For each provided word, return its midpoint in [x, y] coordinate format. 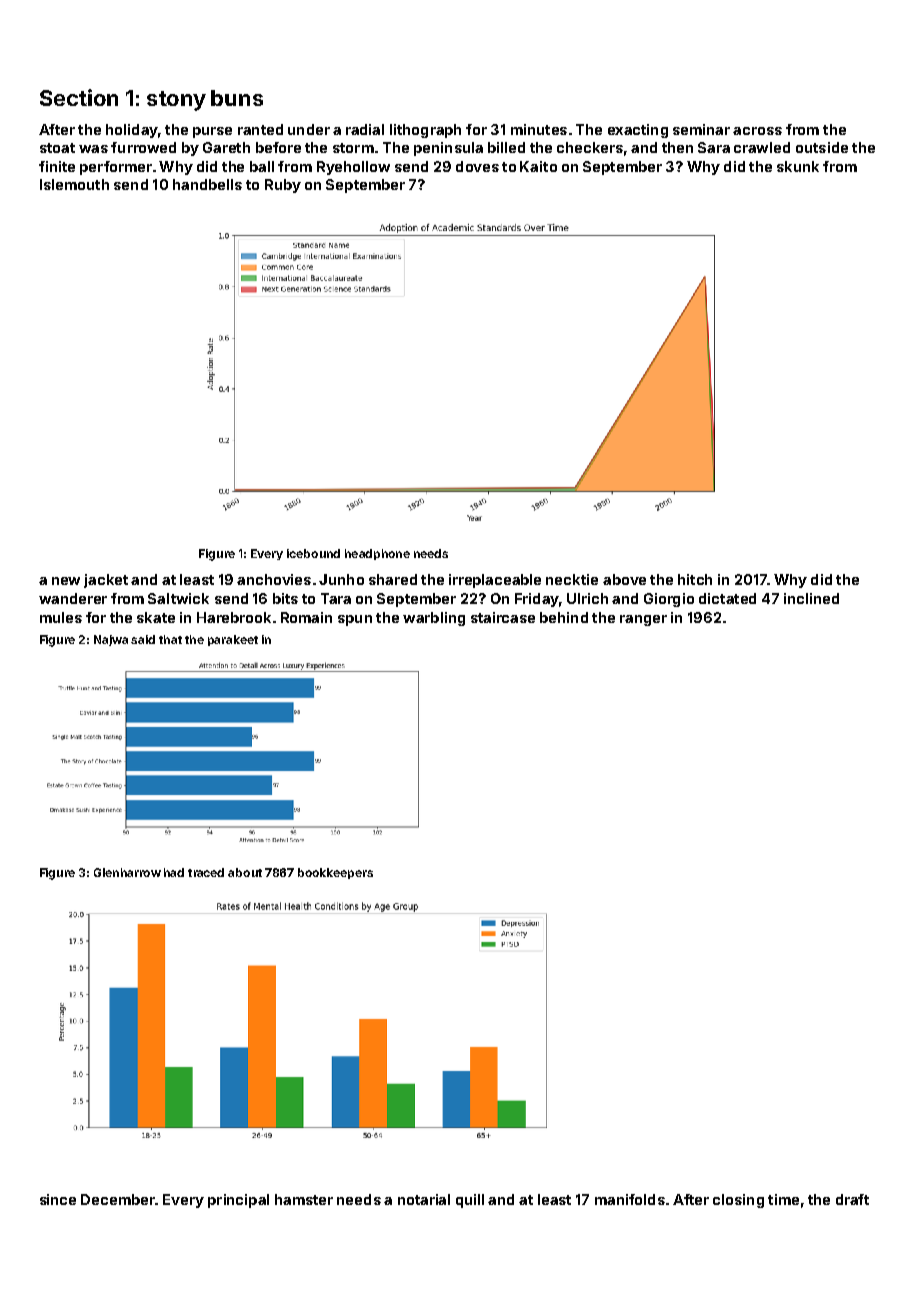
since [58, 1199]
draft [852, 1199]
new [66, 581]
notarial [424, 1199]
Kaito [538, 166]
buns [237, 98]
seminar [701, 129]
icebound [313, 553]
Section [79, 97]
